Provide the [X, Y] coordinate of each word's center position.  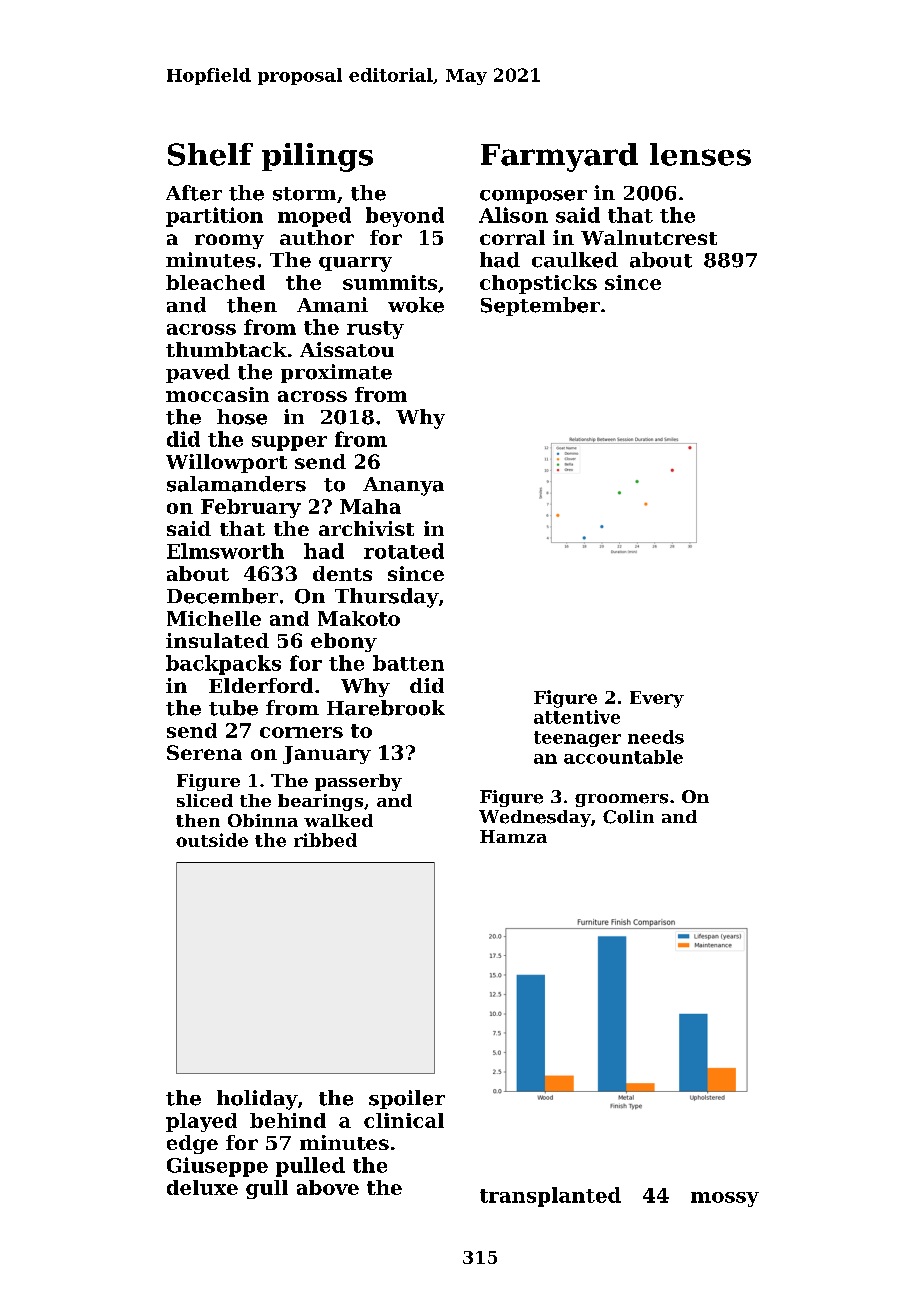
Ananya [403, 486]
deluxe [202, 1187]
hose [242, 417]
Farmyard [559, 157]
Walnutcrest [649, 237]
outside [212, 840]
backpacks [223, 665]
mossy [725, 1199]
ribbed [325, 840]
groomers [621, 800]
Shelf [210, 154]
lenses [700, 154]
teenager [577, 739]
